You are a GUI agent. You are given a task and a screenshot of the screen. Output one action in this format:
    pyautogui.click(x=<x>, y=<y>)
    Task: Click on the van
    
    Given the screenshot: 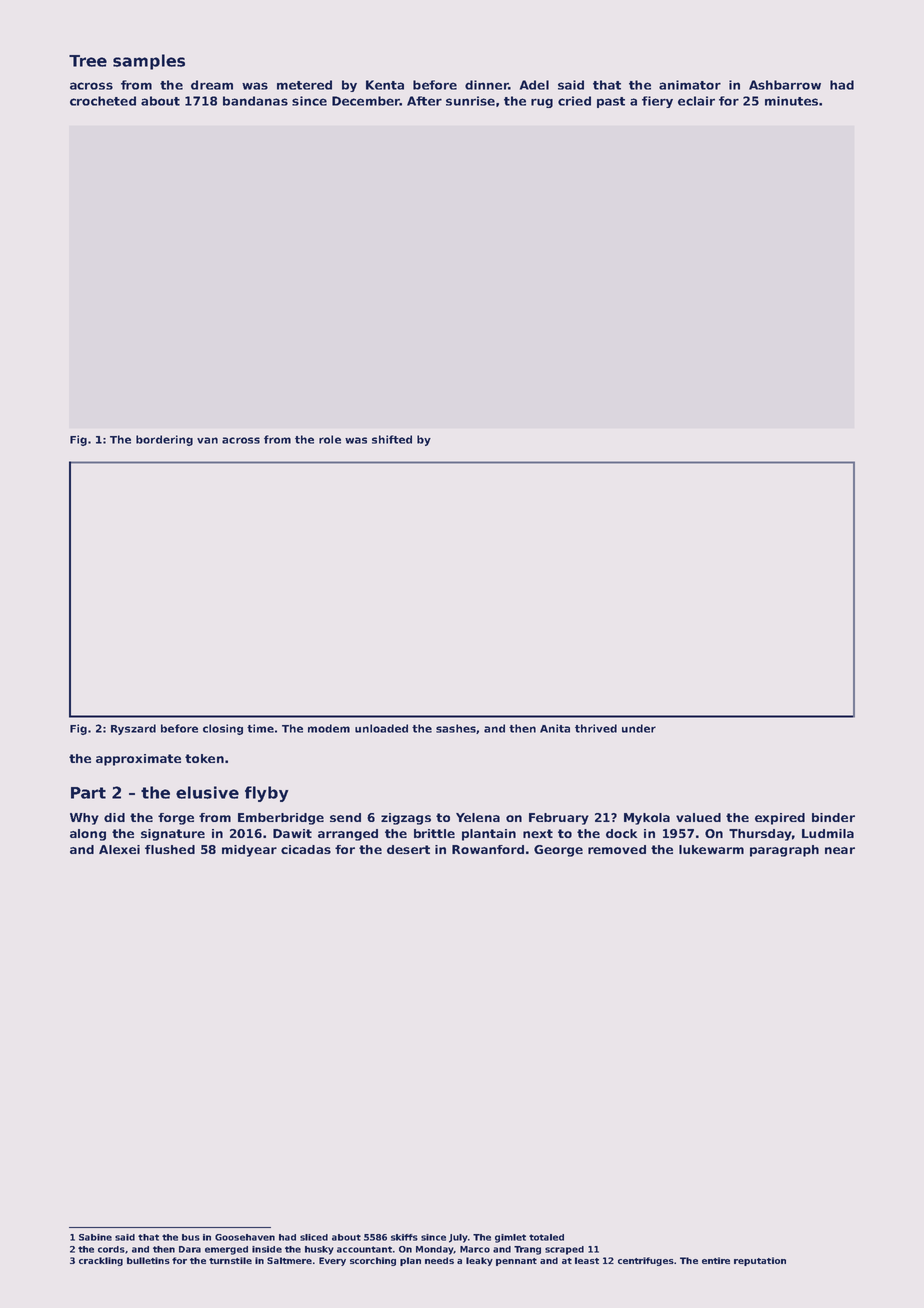 What is the action you would take?
    pyautogui.click(x=207, y=440)
